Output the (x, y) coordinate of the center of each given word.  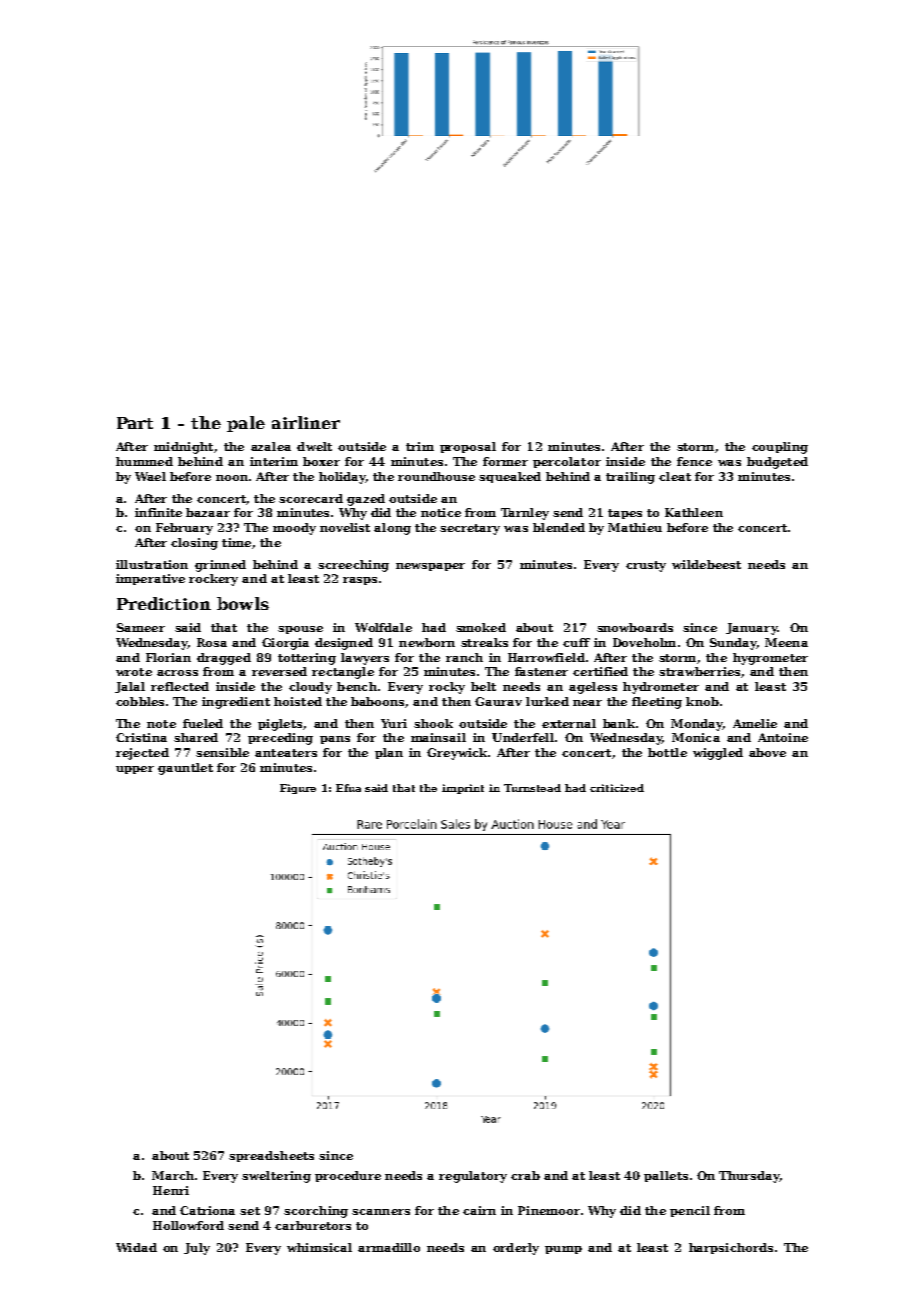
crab (525, 1175)
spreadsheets (271, 1156)
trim (420, 446)
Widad (136, 1247)
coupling (780, 448)
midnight (183, 448)
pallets (666, 1176)
